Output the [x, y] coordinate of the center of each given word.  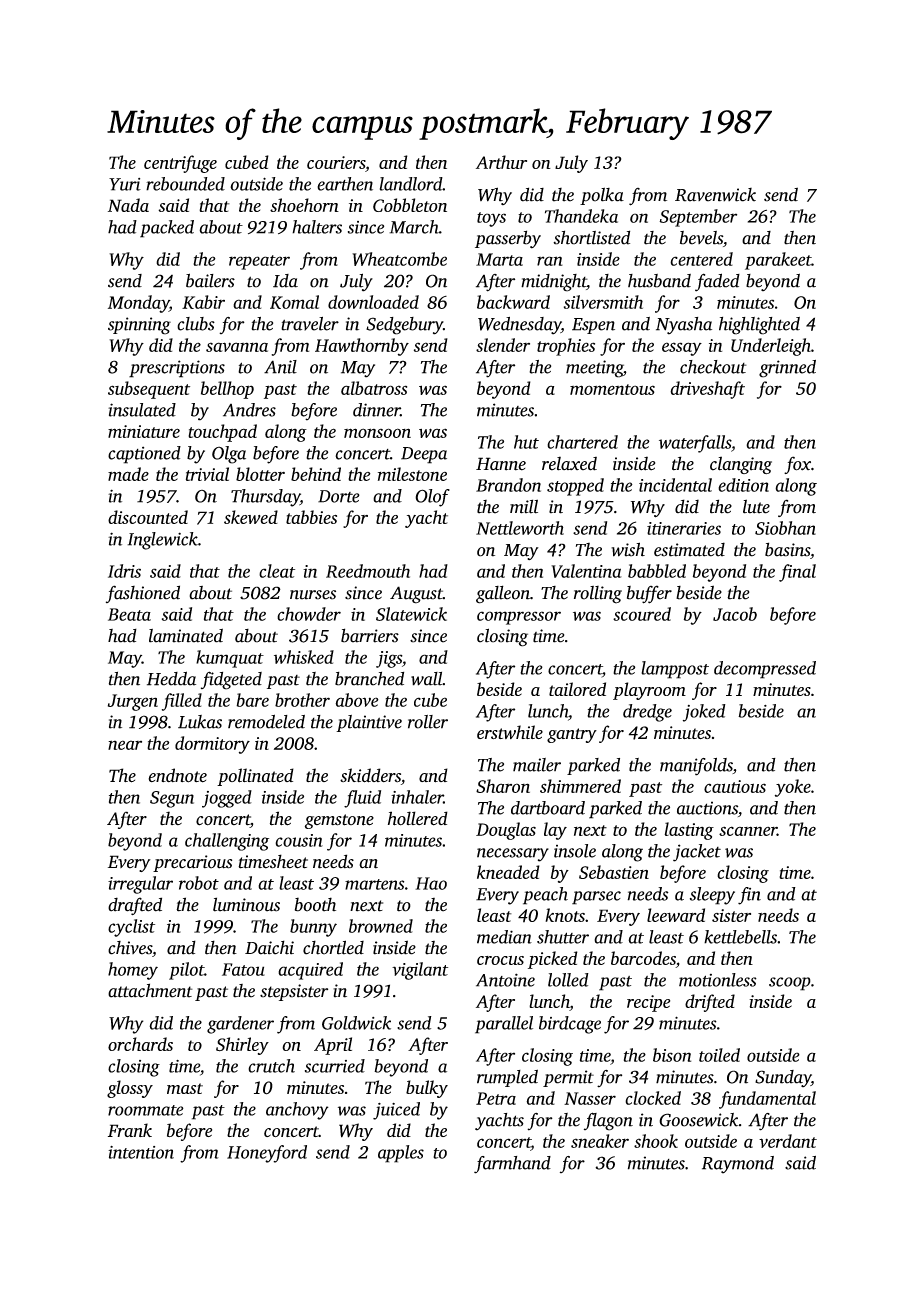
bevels [701, 238]
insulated [142, 410]
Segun [172, 799]
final [797, 573]
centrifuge [180, 164]
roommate [146, 1110]
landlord [411, 184]
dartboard [548, 808]
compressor [519, 618]
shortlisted [591, 237]
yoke [793, 788]
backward [513, 302]
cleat [277, 571]
